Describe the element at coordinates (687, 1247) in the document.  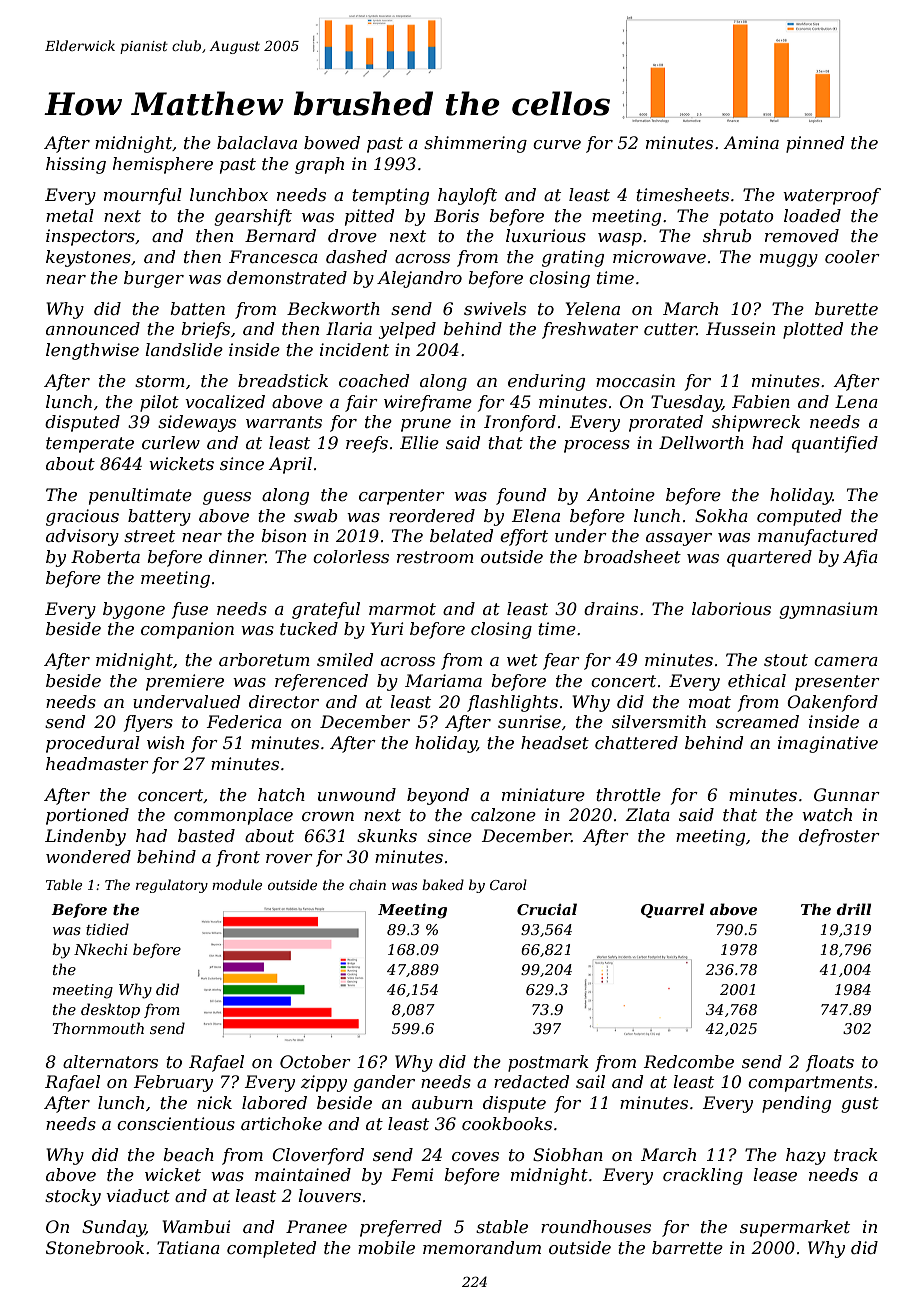
I see `barrette` at that location.
